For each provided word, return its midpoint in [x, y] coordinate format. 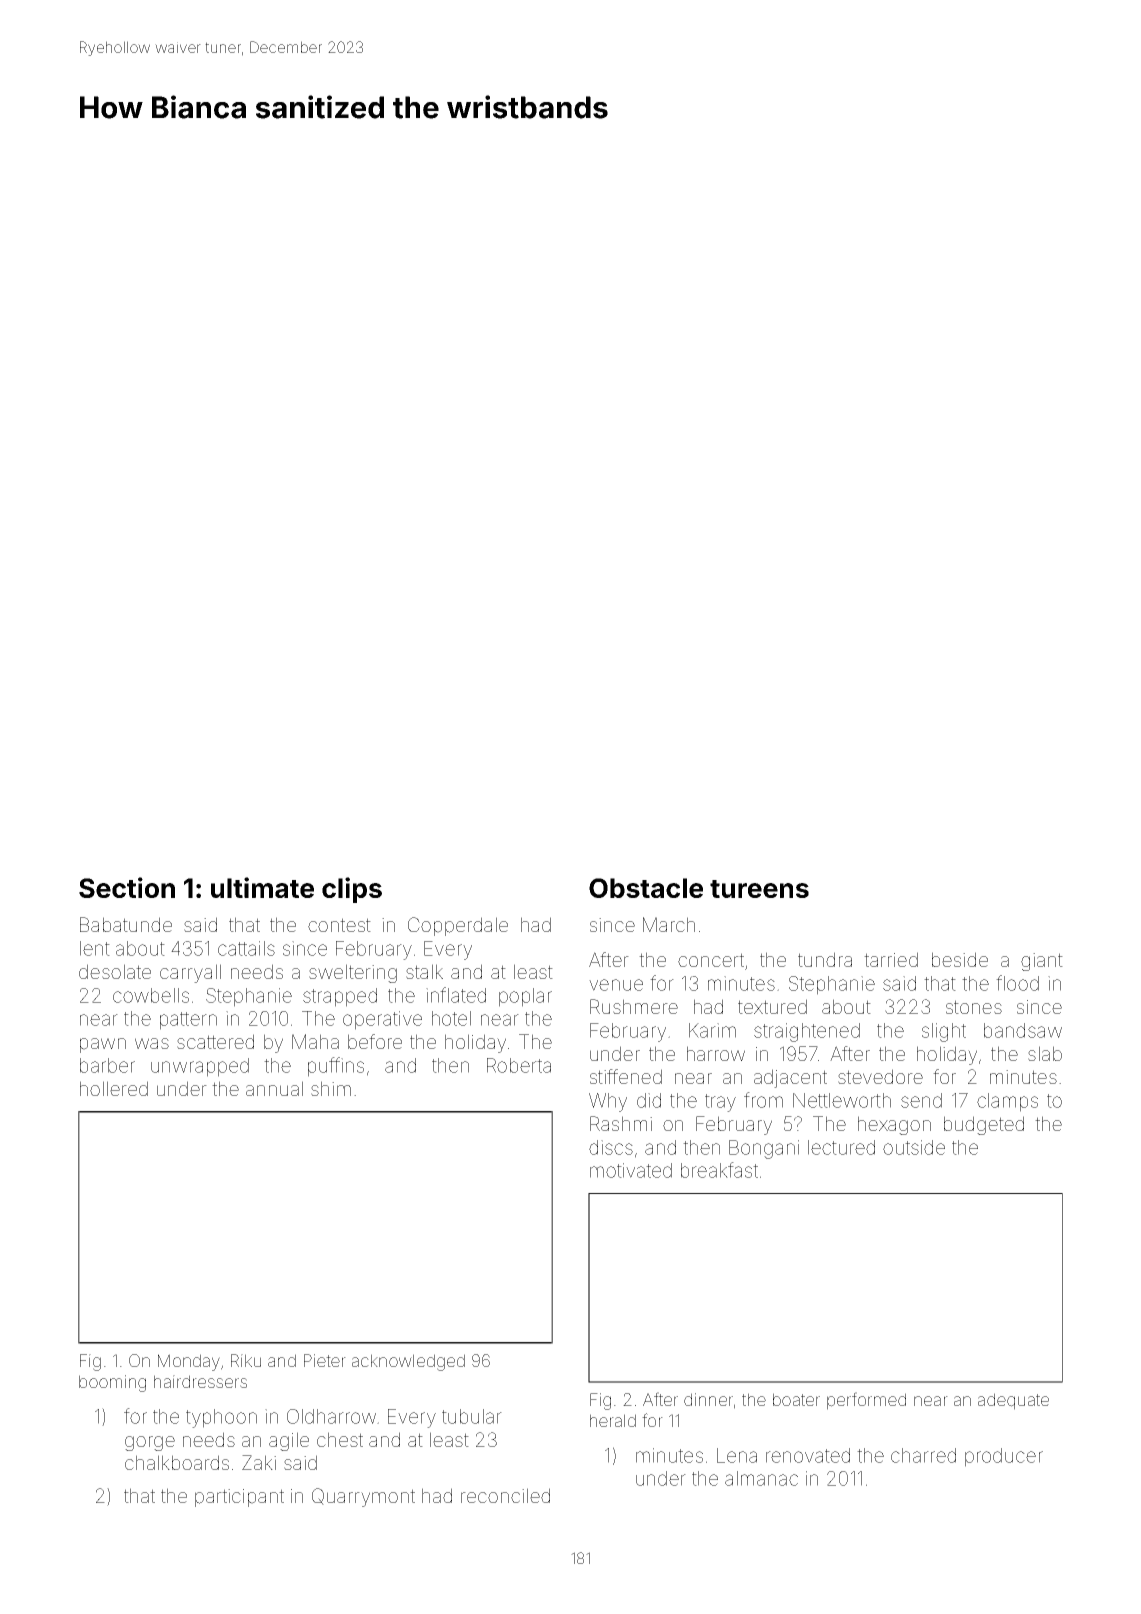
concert [711, 960]
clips [352, 890]
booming [112, 1383]
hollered [114, 1088]
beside [960, 959]
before [375, 1041]
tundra [825, 959]
